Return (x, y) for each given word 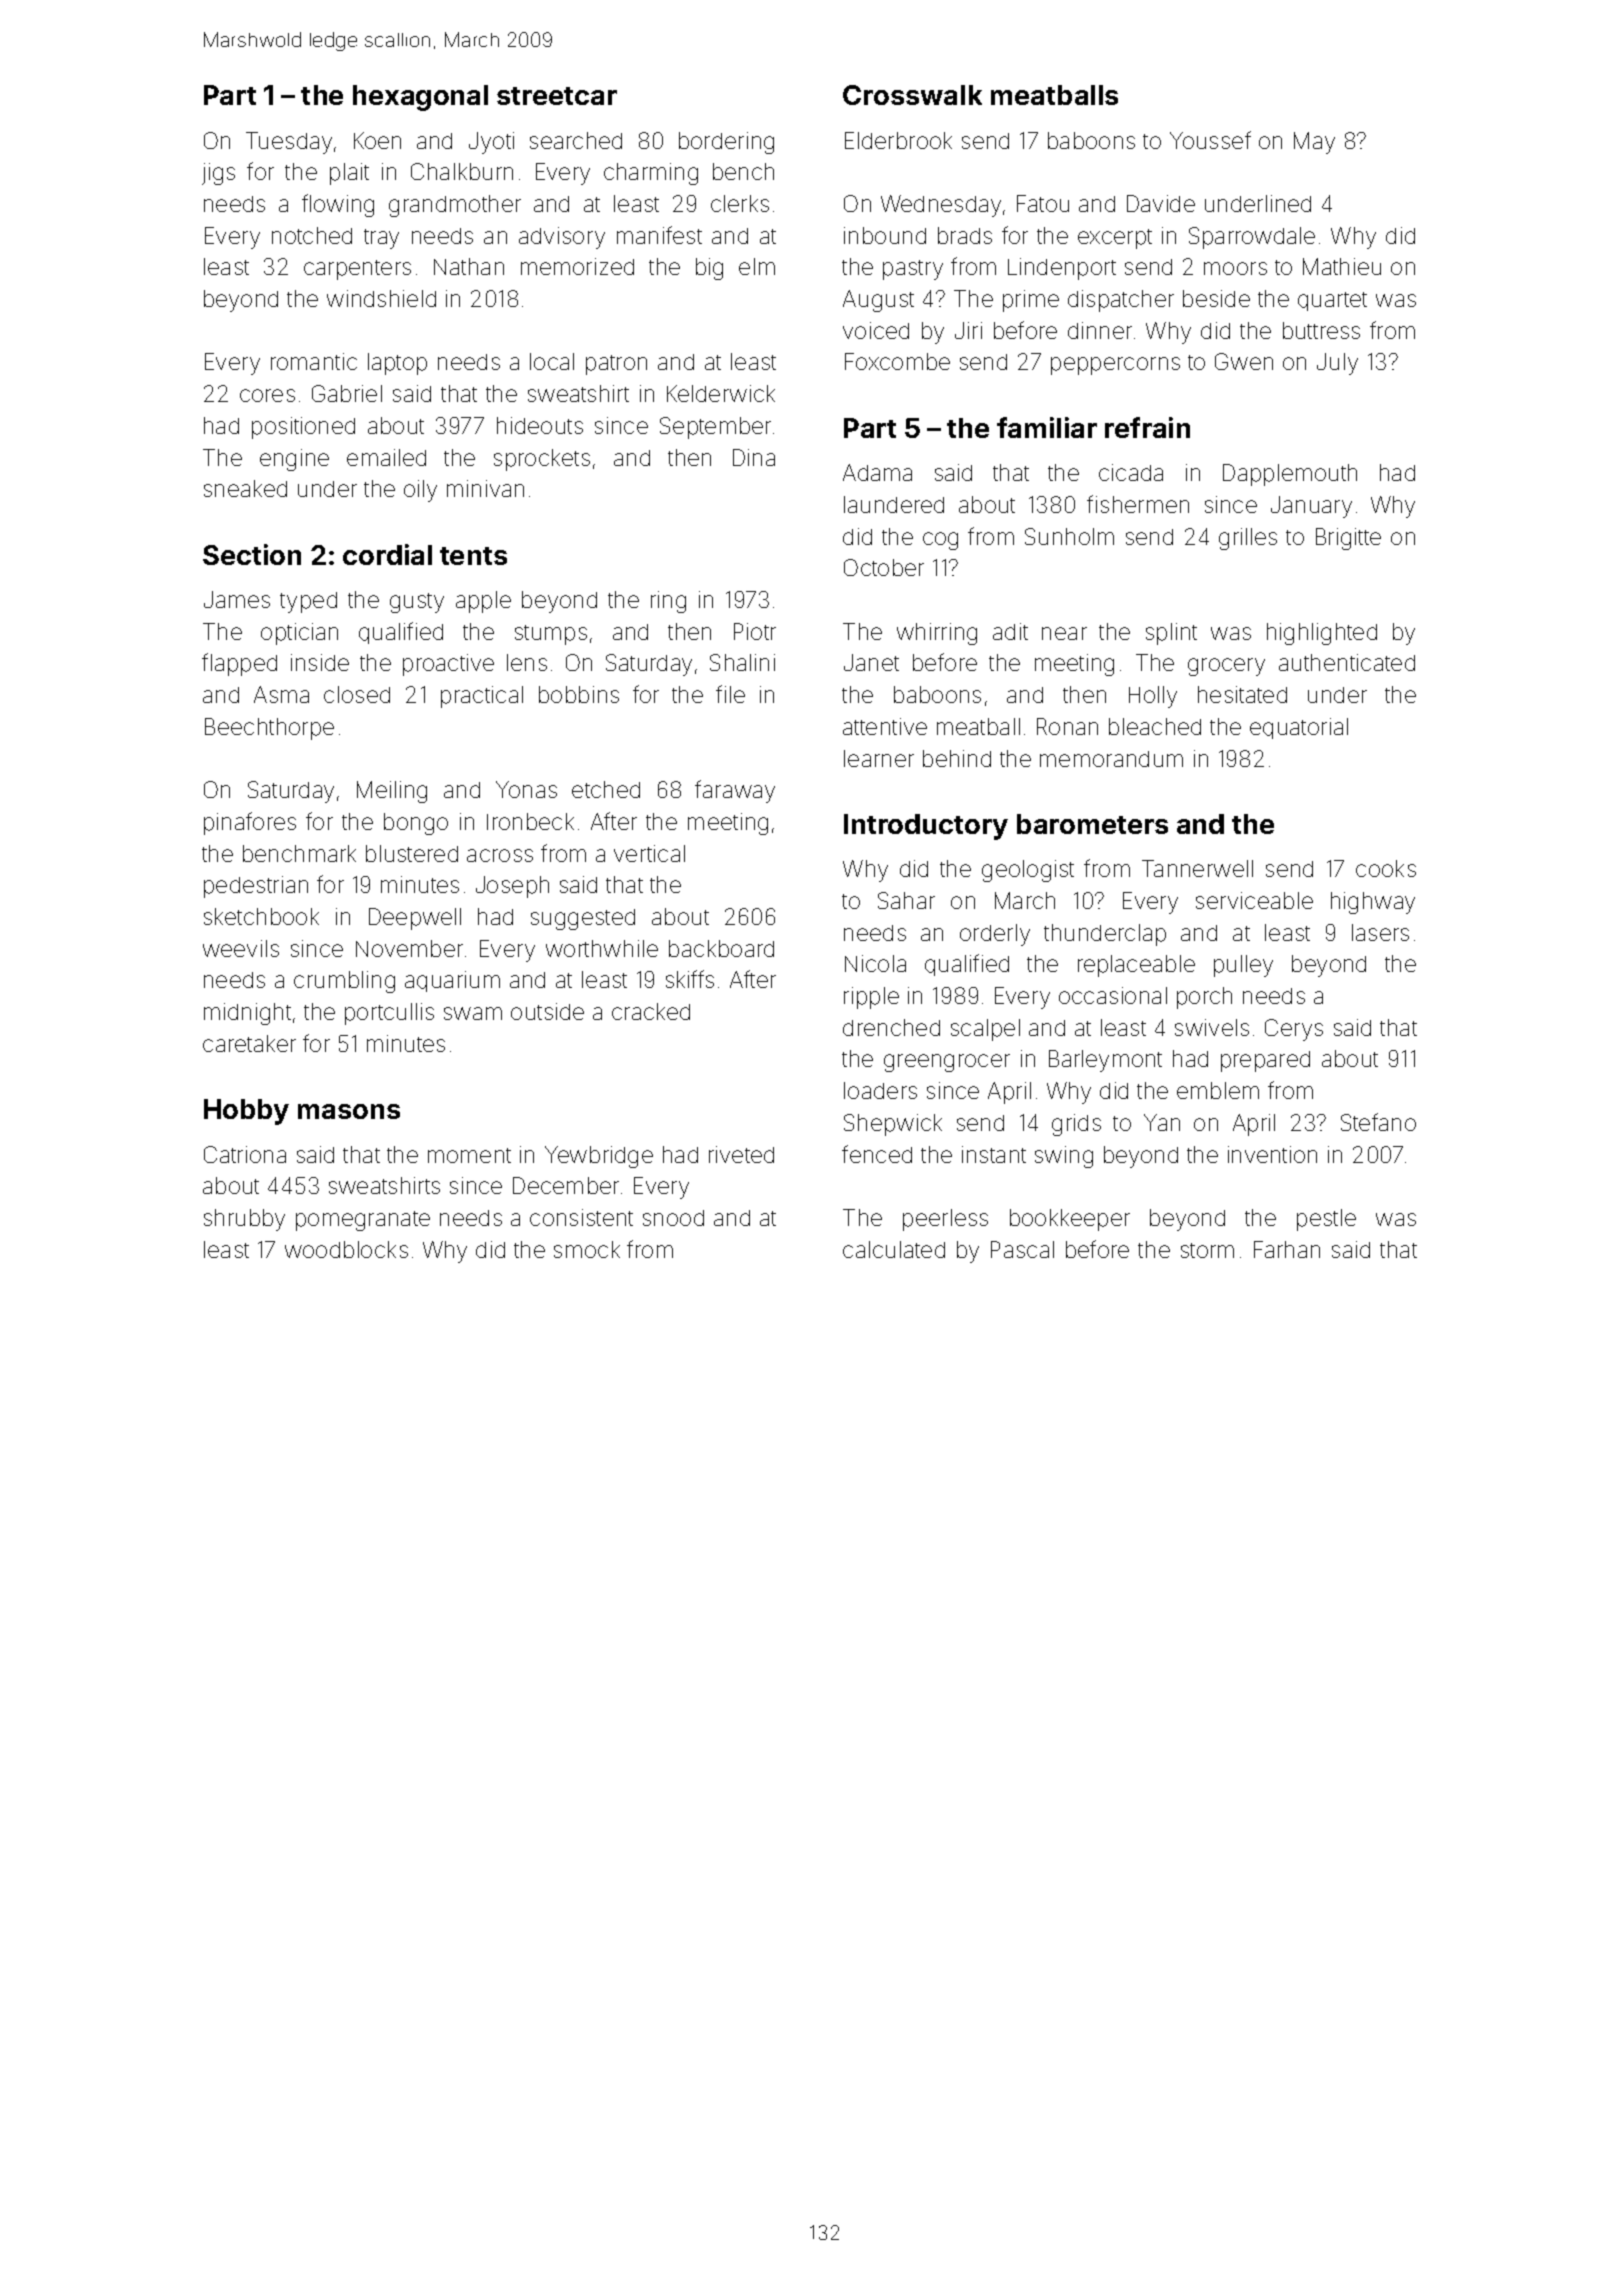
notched (312, 235)
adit (1010, 631)
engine (294, 460)
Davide (1161, 203)
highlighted (1322, 634)
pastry (913, 270)
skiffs (690, 979)
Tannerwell (1197, 868)
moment (469, 1155)
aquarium (452, 981)
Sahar (906, 900)
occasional (1113, 995)
